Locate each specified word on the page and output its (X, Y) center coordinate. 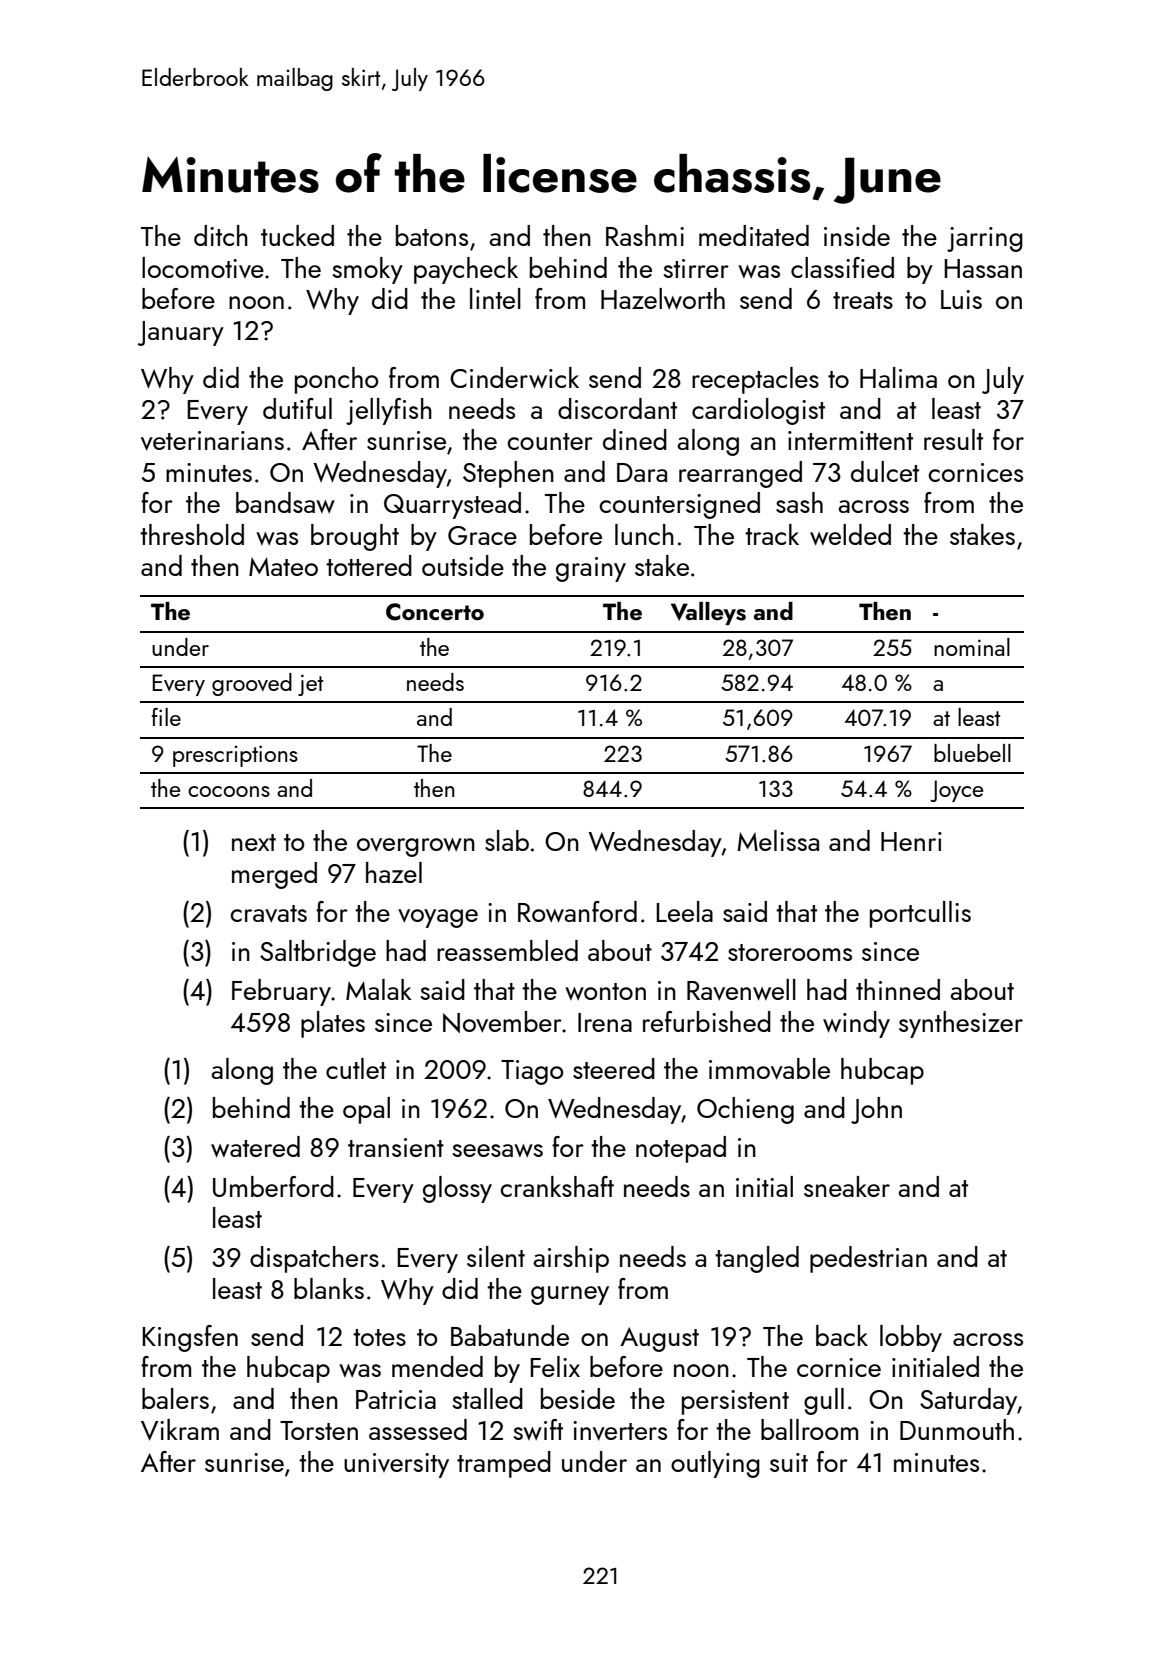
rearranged (740, 474)
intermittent (850, 440)
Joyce (956, 791)
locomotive (203, 267)
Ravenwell (741, 990)
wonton (605, 991)
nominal (972, 647)
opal (366, 1110)
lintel (495, 298)
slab (507, 840)
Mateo (283, 566)
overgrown (416, 847)
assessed (418, 1429)
